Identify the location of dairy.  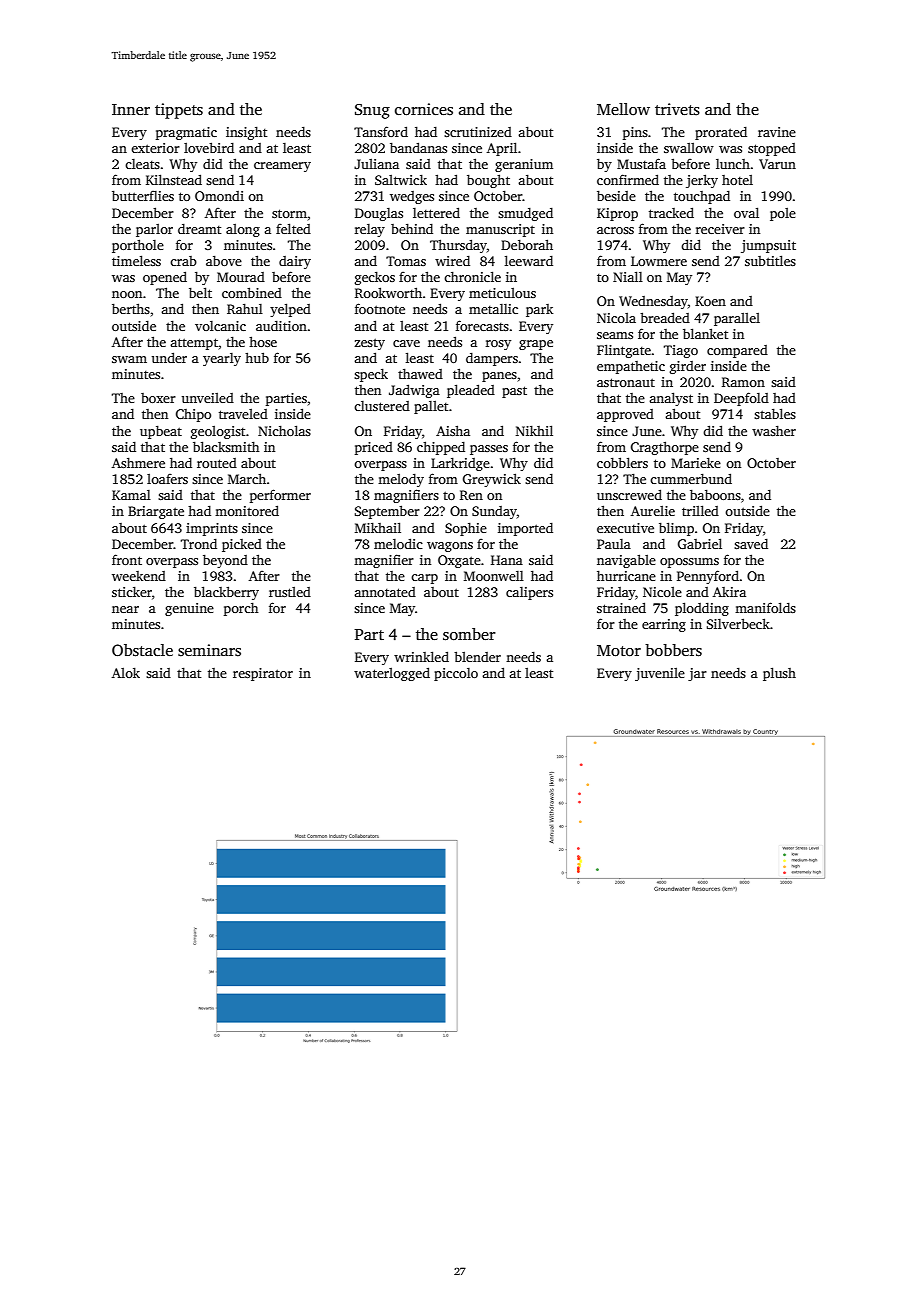
(295, 262).
